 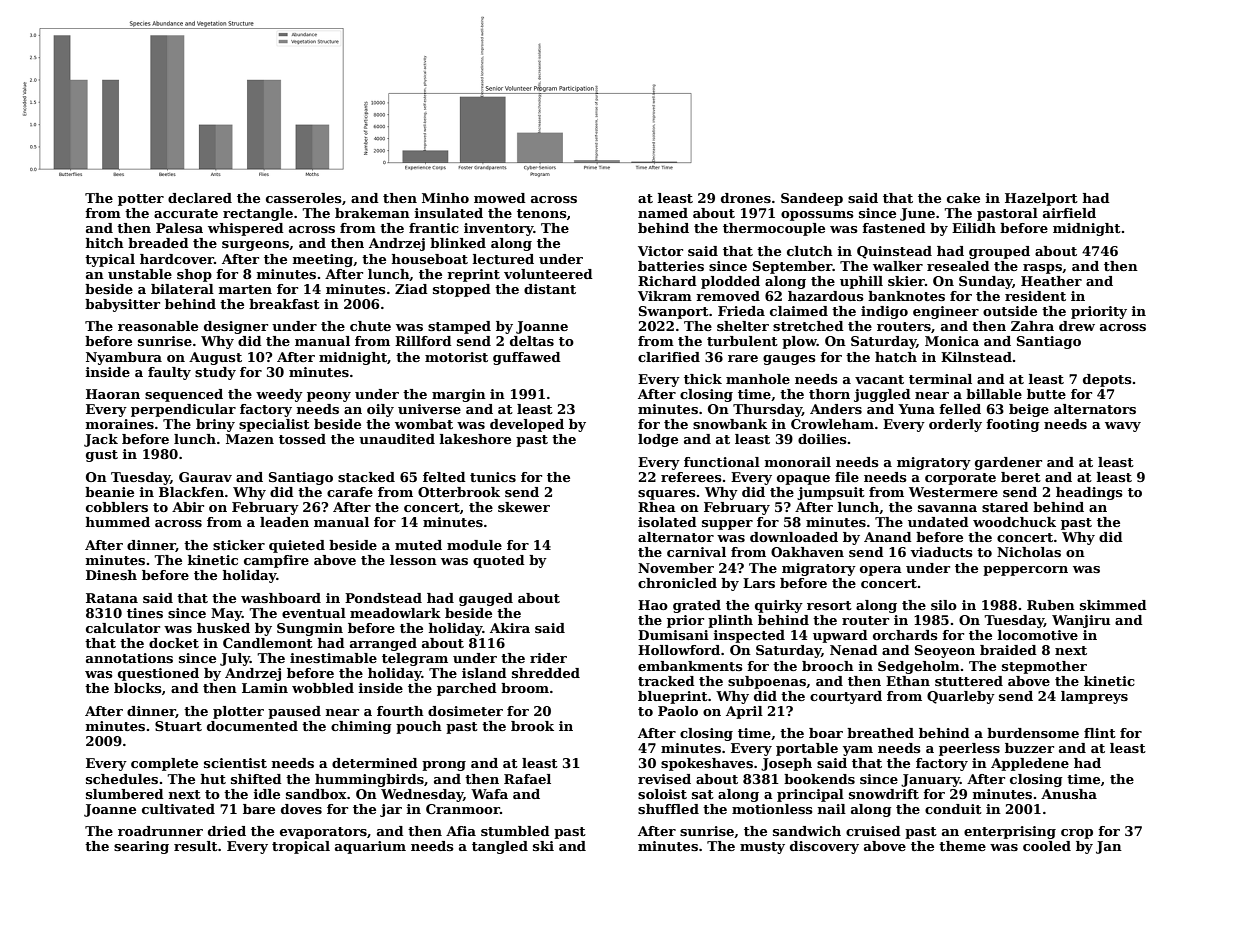 What do you see at coordinates (697, 606) in the image?
I see `grated` at bounding box center [697, 606].
